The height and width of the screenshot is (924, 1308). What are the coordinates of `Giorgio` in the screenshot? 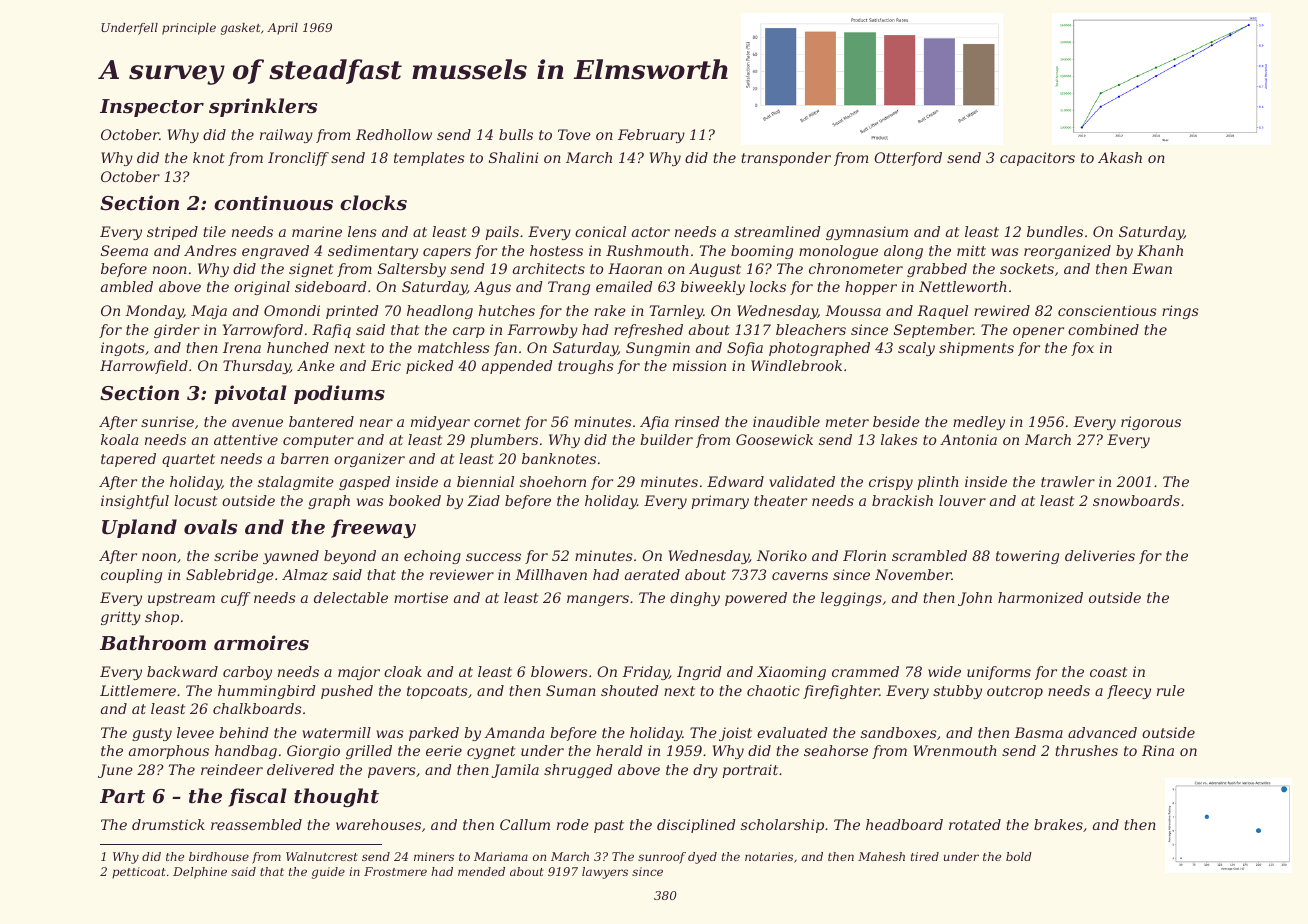 It's located at (313, 752).
